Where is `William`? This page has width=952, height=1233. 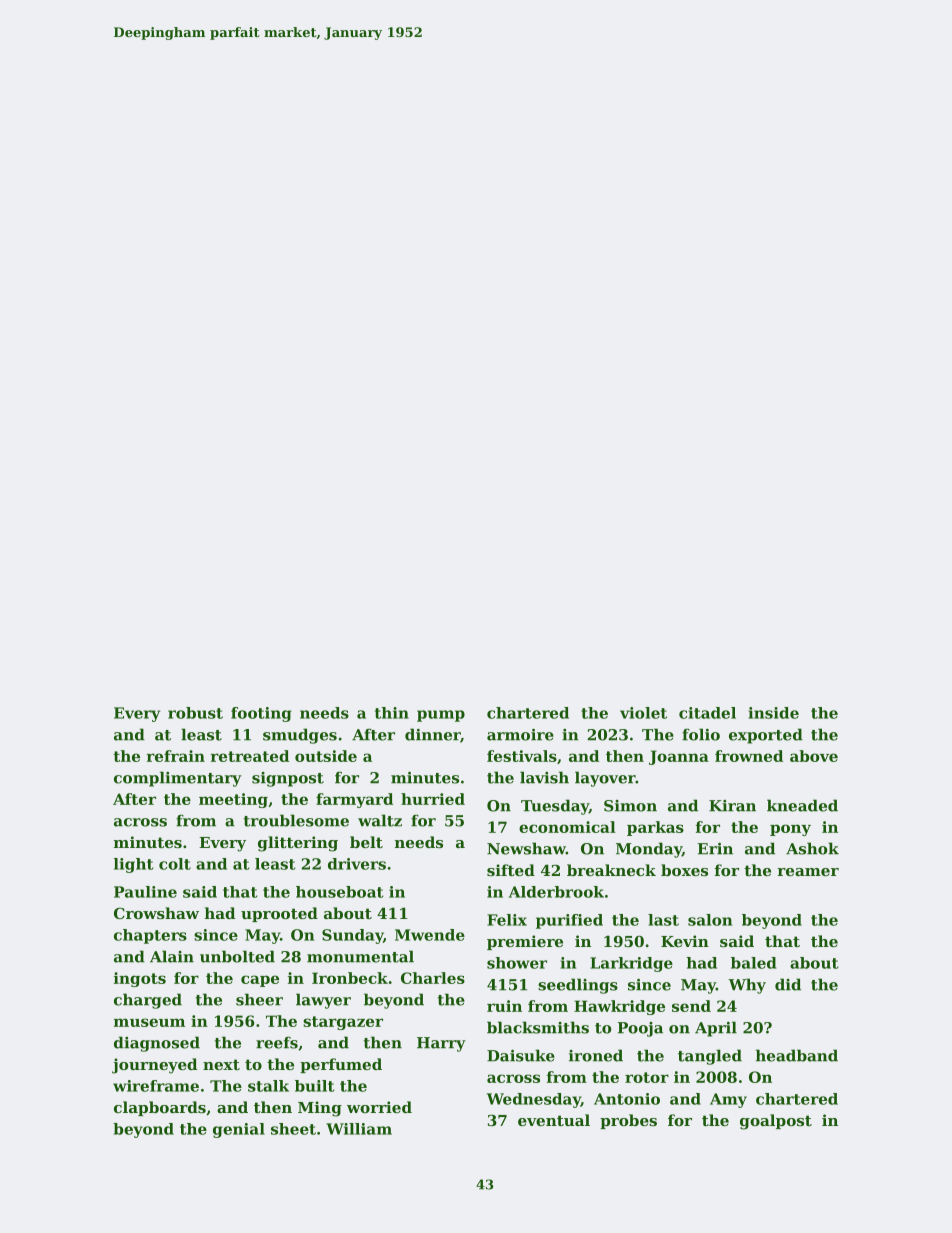 William is located at coordinates (359, 1129).
